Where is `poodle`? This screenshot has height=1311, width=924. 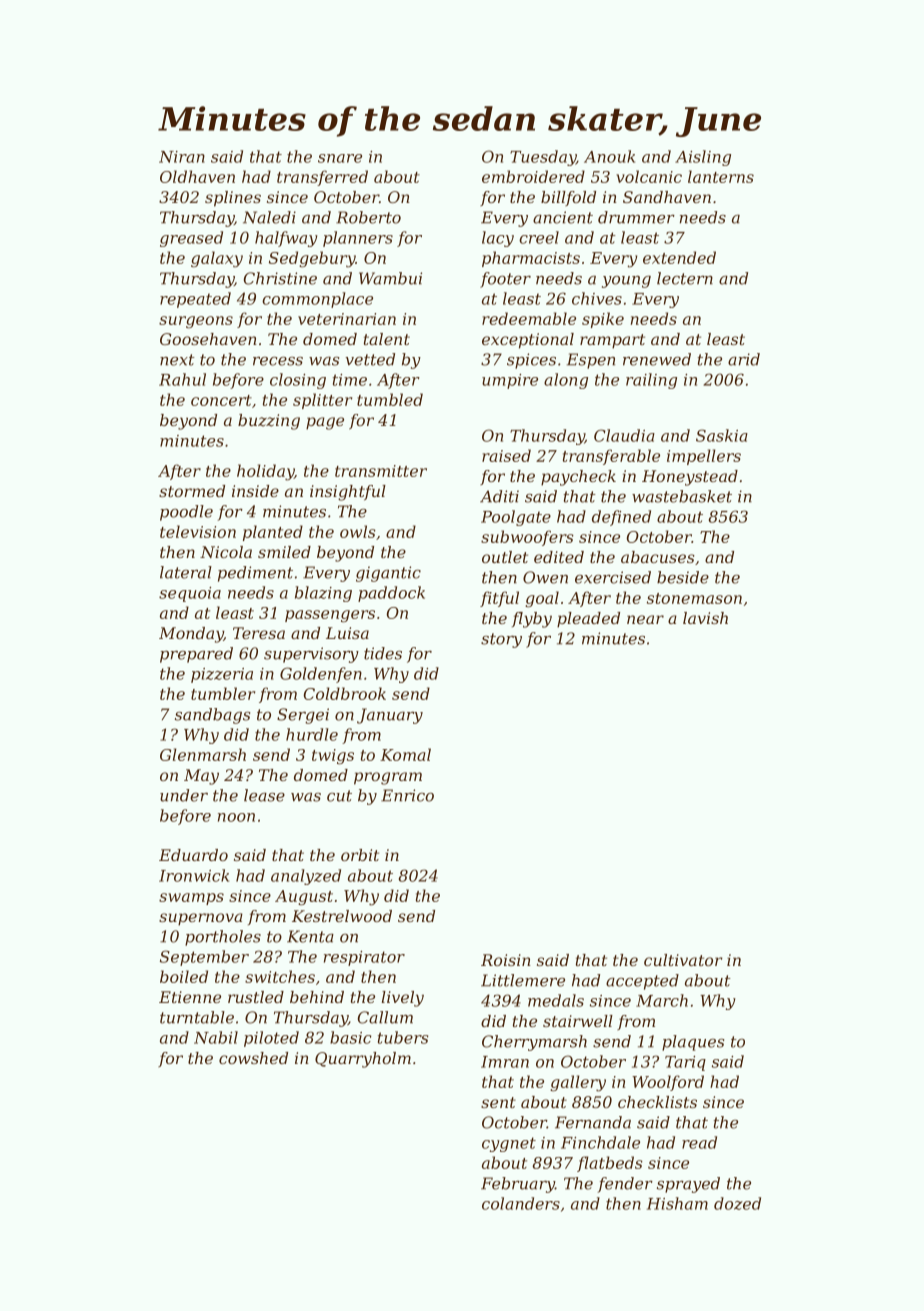 poodle is located at coordinates (186, 513).
